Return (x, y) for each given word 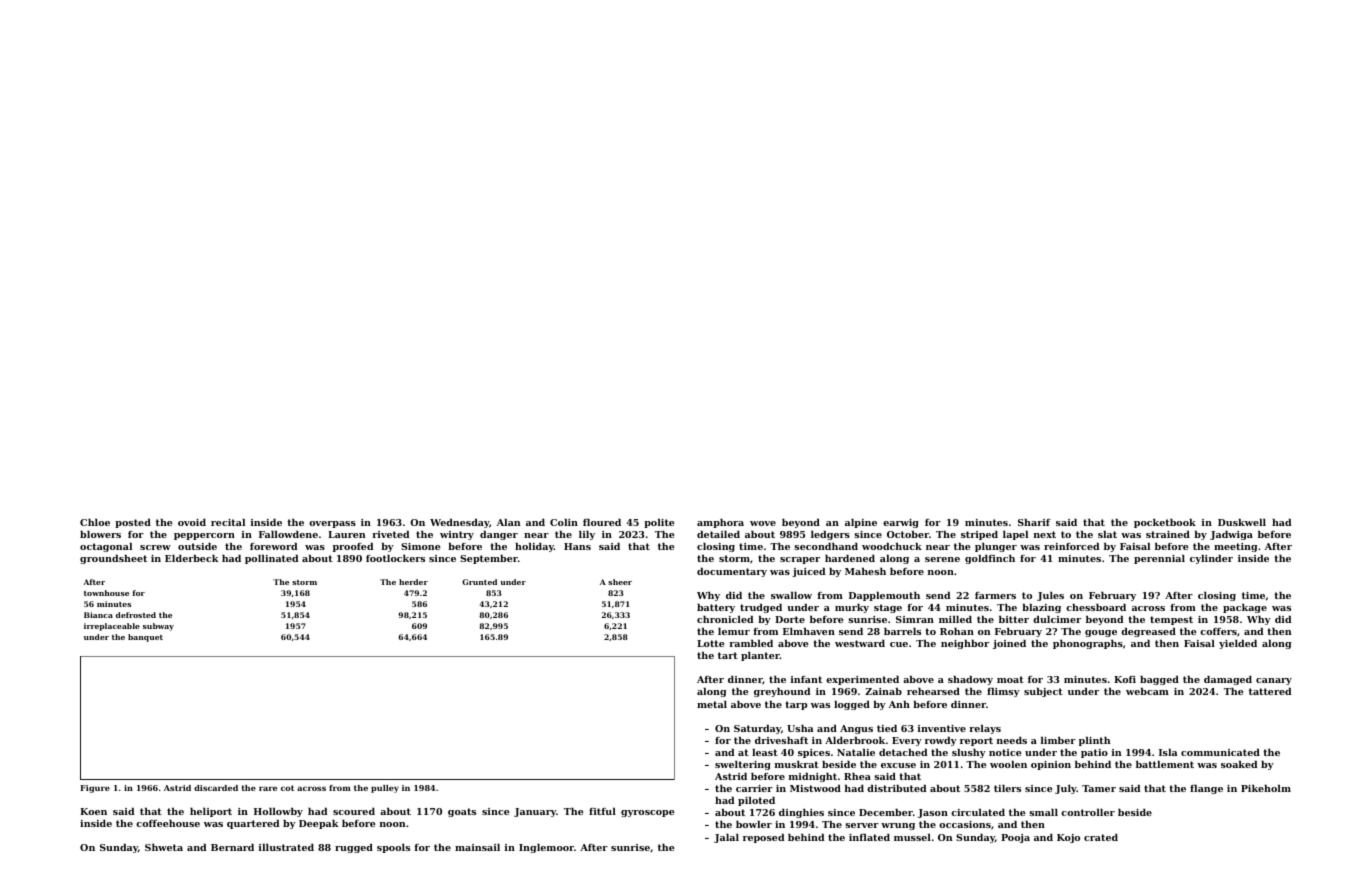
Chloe (95, 522)
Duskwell (1242, 522)
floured (602, 522)
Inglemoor (546, 848)
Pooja (1015, 838)
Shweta (164, 847)
